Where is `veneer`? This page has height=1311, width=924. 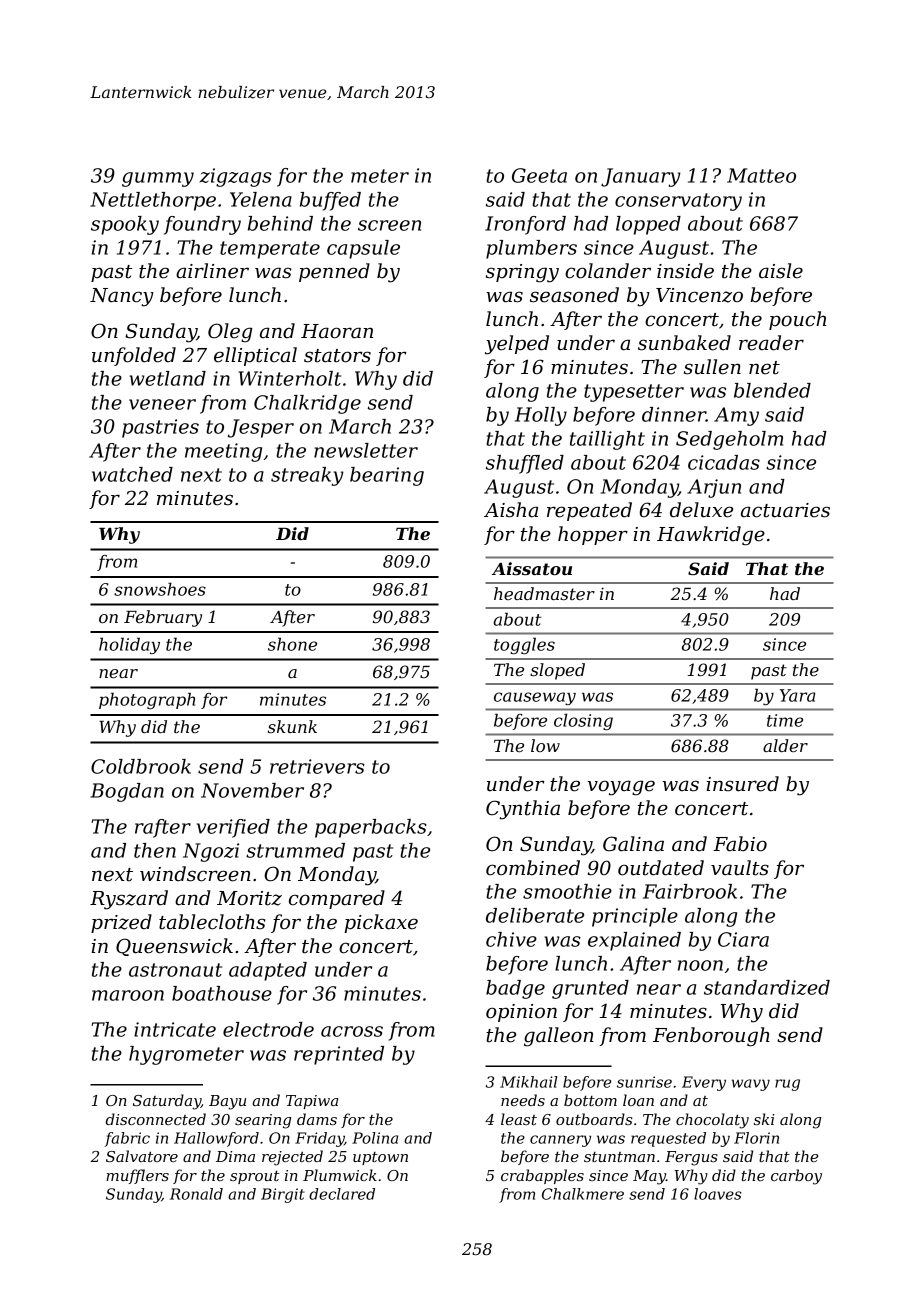
veneer is located at coordinates (162, 404).
